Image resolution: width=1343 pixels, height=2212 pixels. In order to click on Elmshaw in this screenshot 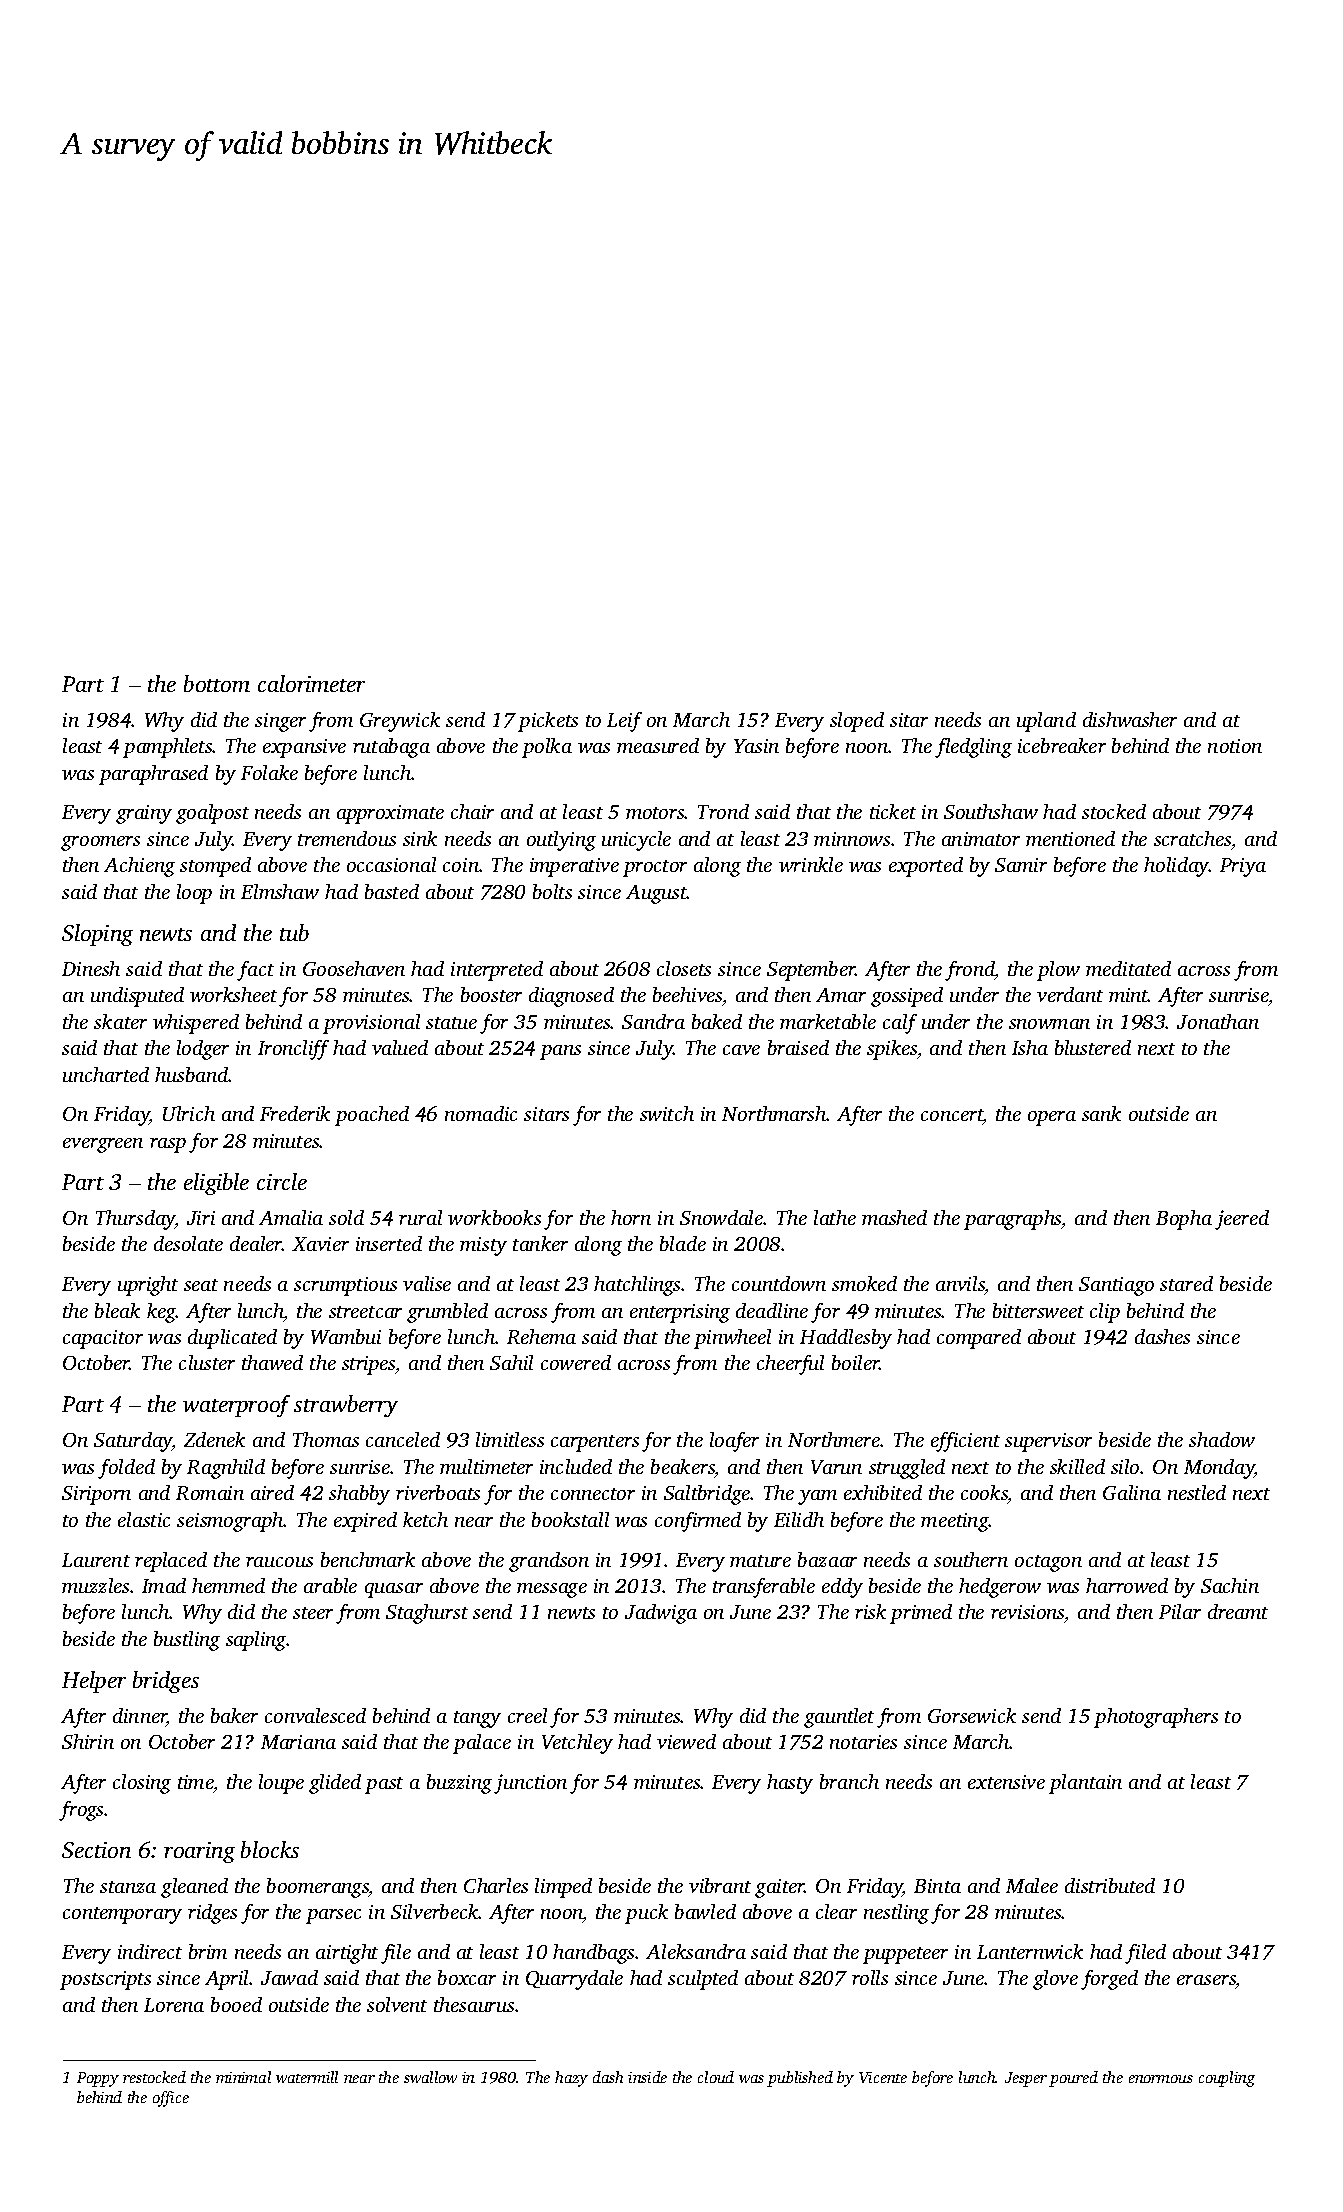, I will do `click(280, 891)`.
